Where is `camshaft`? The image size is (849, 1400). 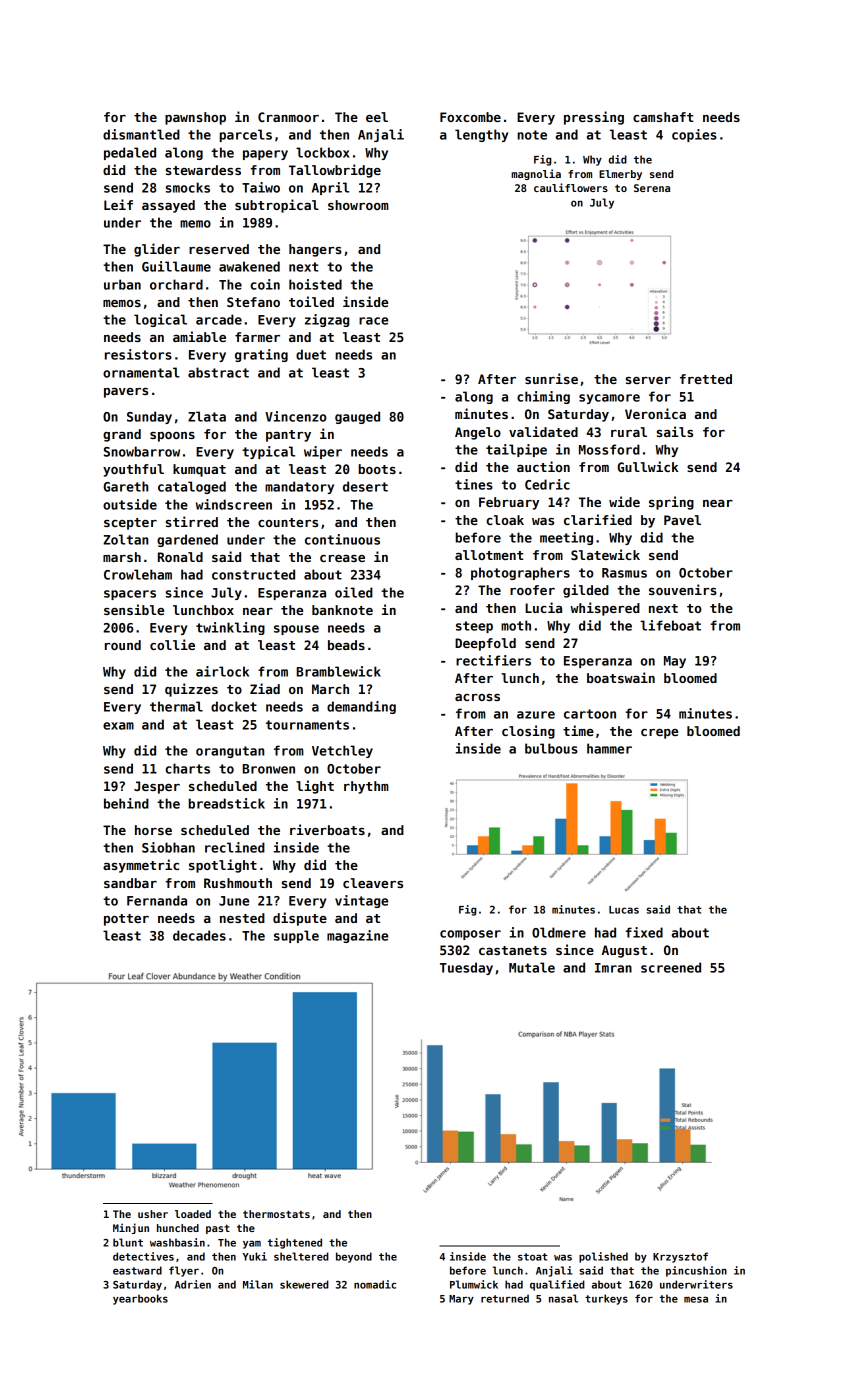 camshaft is located at coordinates (663, 117).
